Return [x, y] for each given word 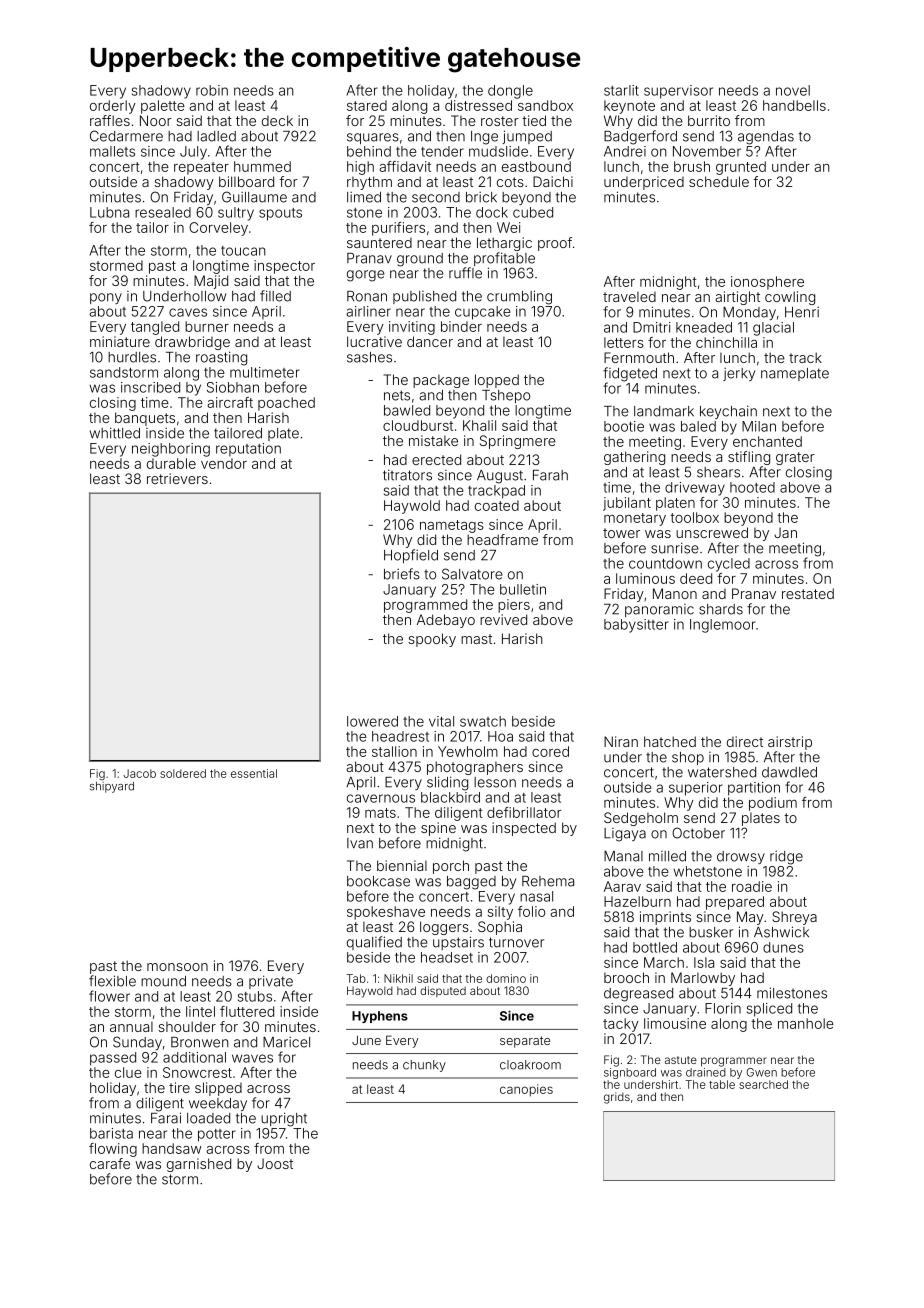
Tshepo [506, 396]
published [424, 297]
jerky [739, 374]
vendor [224, 463]
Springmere [518, 442]
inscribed [150, 387]
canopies [526, 1090]
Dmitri [652, 327]
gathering [634, 458]
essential [254, 773]
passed [113, 1059]
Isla [704, 962]
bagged [471, 883]
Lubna [109, 212]
